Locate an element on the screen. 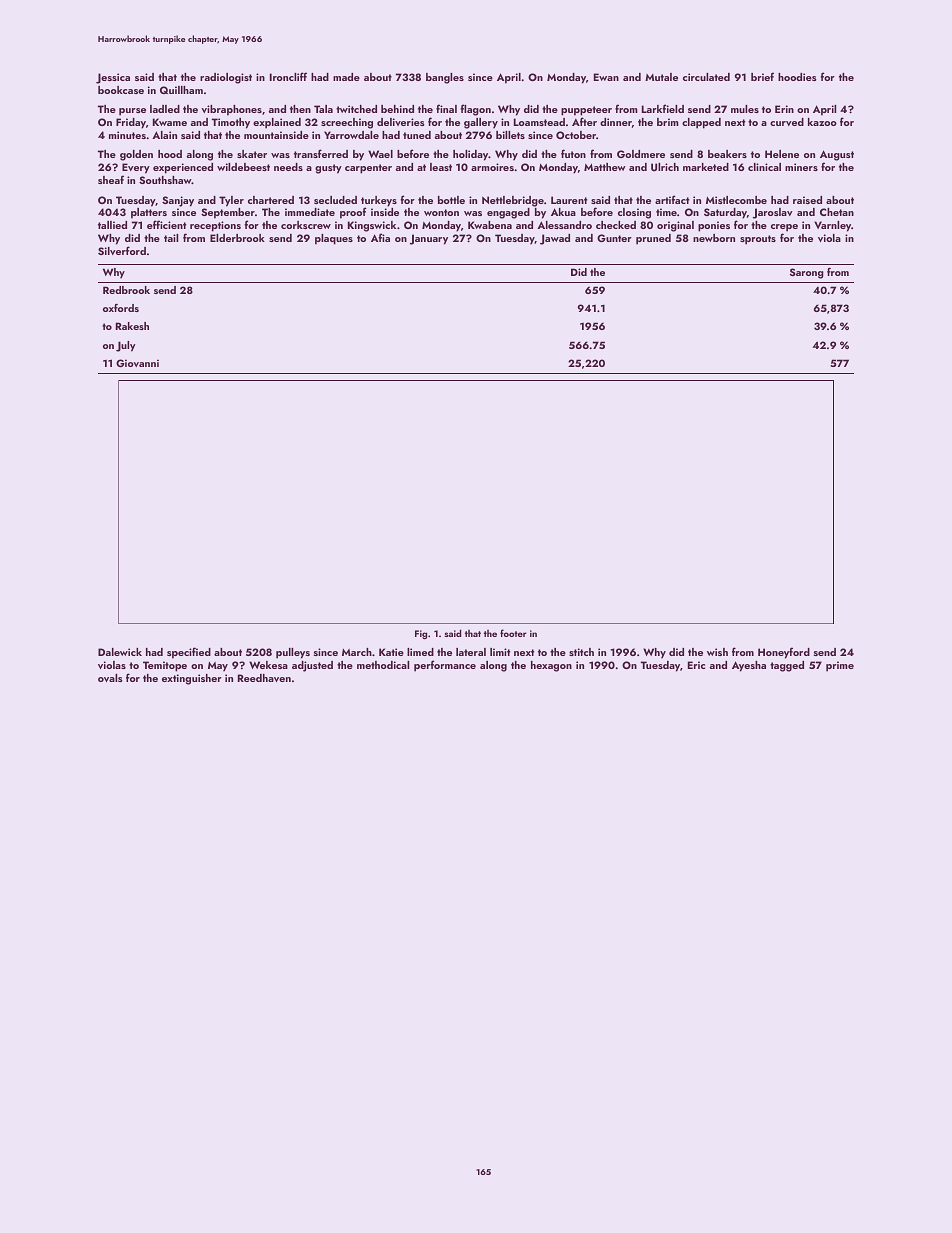 The image size is (952, 1233). newborn is located at coordinates (714, 238).
